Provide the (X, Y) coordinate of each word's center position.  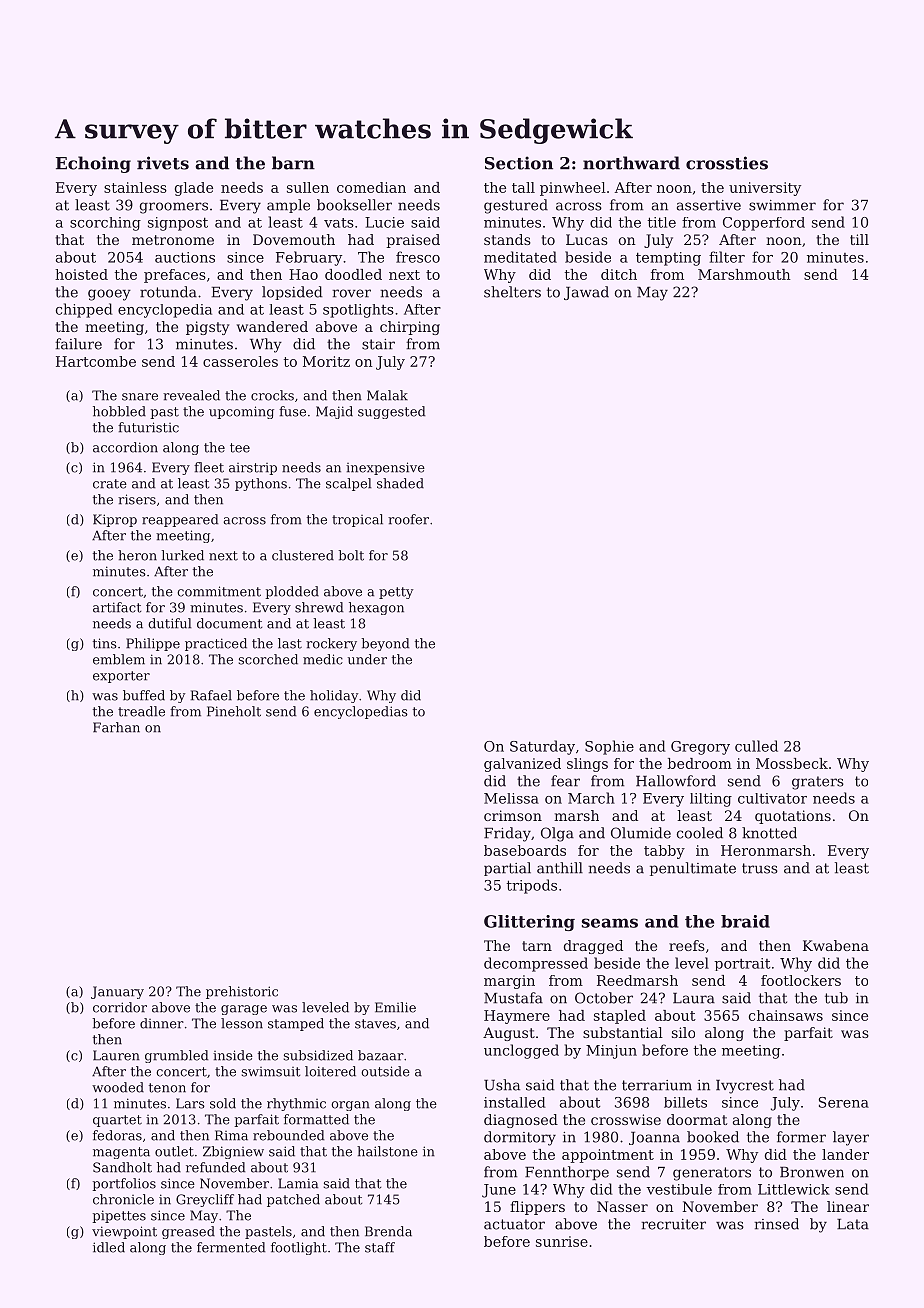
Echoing (93, 164)
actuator (514, 1224)
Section (519, 163)
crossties (727, 163)
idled (109, 1247)
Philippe (153, 644)
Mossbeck (792, 763)
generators (712, 1174)
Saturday (542, 747)
